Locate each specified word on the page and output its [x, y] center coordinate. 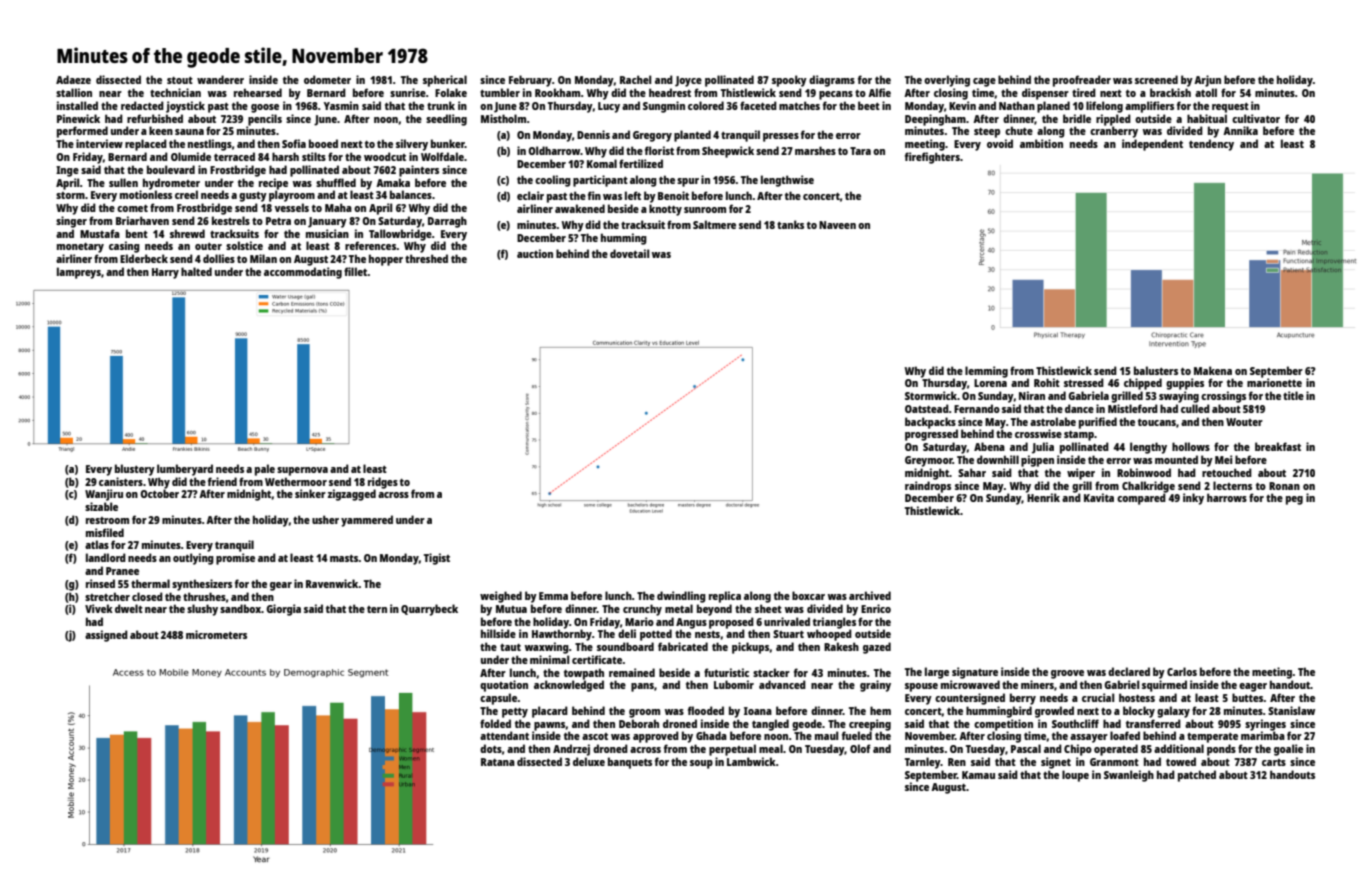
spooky [789, 81]
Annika [1240, 130]
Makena [1213, 370]
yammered [367, 521]
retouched [1227, 472]
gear [281, 586]
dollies [219, 258]
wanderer [220, 79]
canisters [121, 481]
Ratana [498, 762]
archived [870, 595]
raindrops [928, 487]
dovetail [629, 253]
